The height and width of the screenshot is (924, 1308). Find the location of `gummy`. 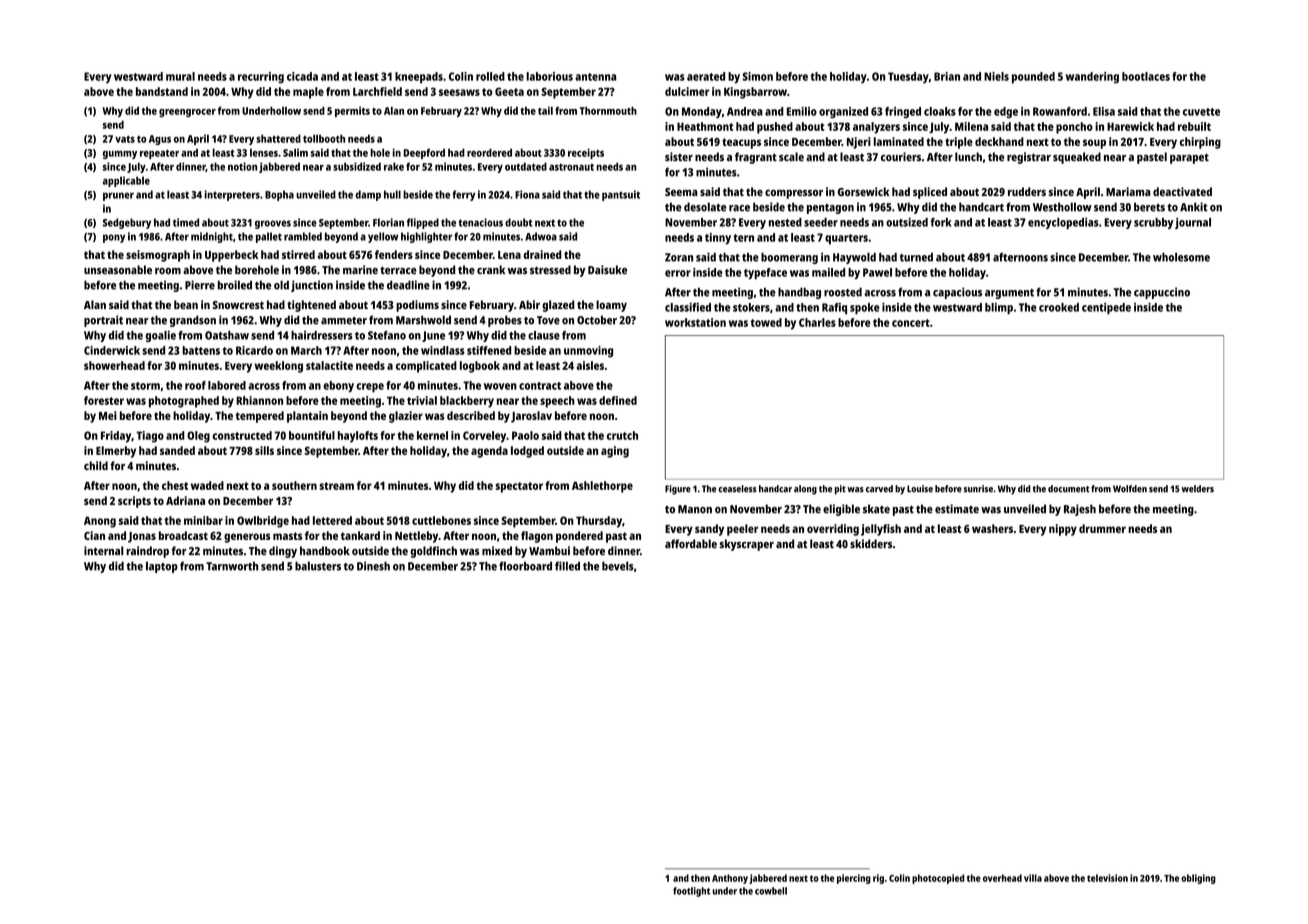

gummy is located at coordinates (120, 155).
